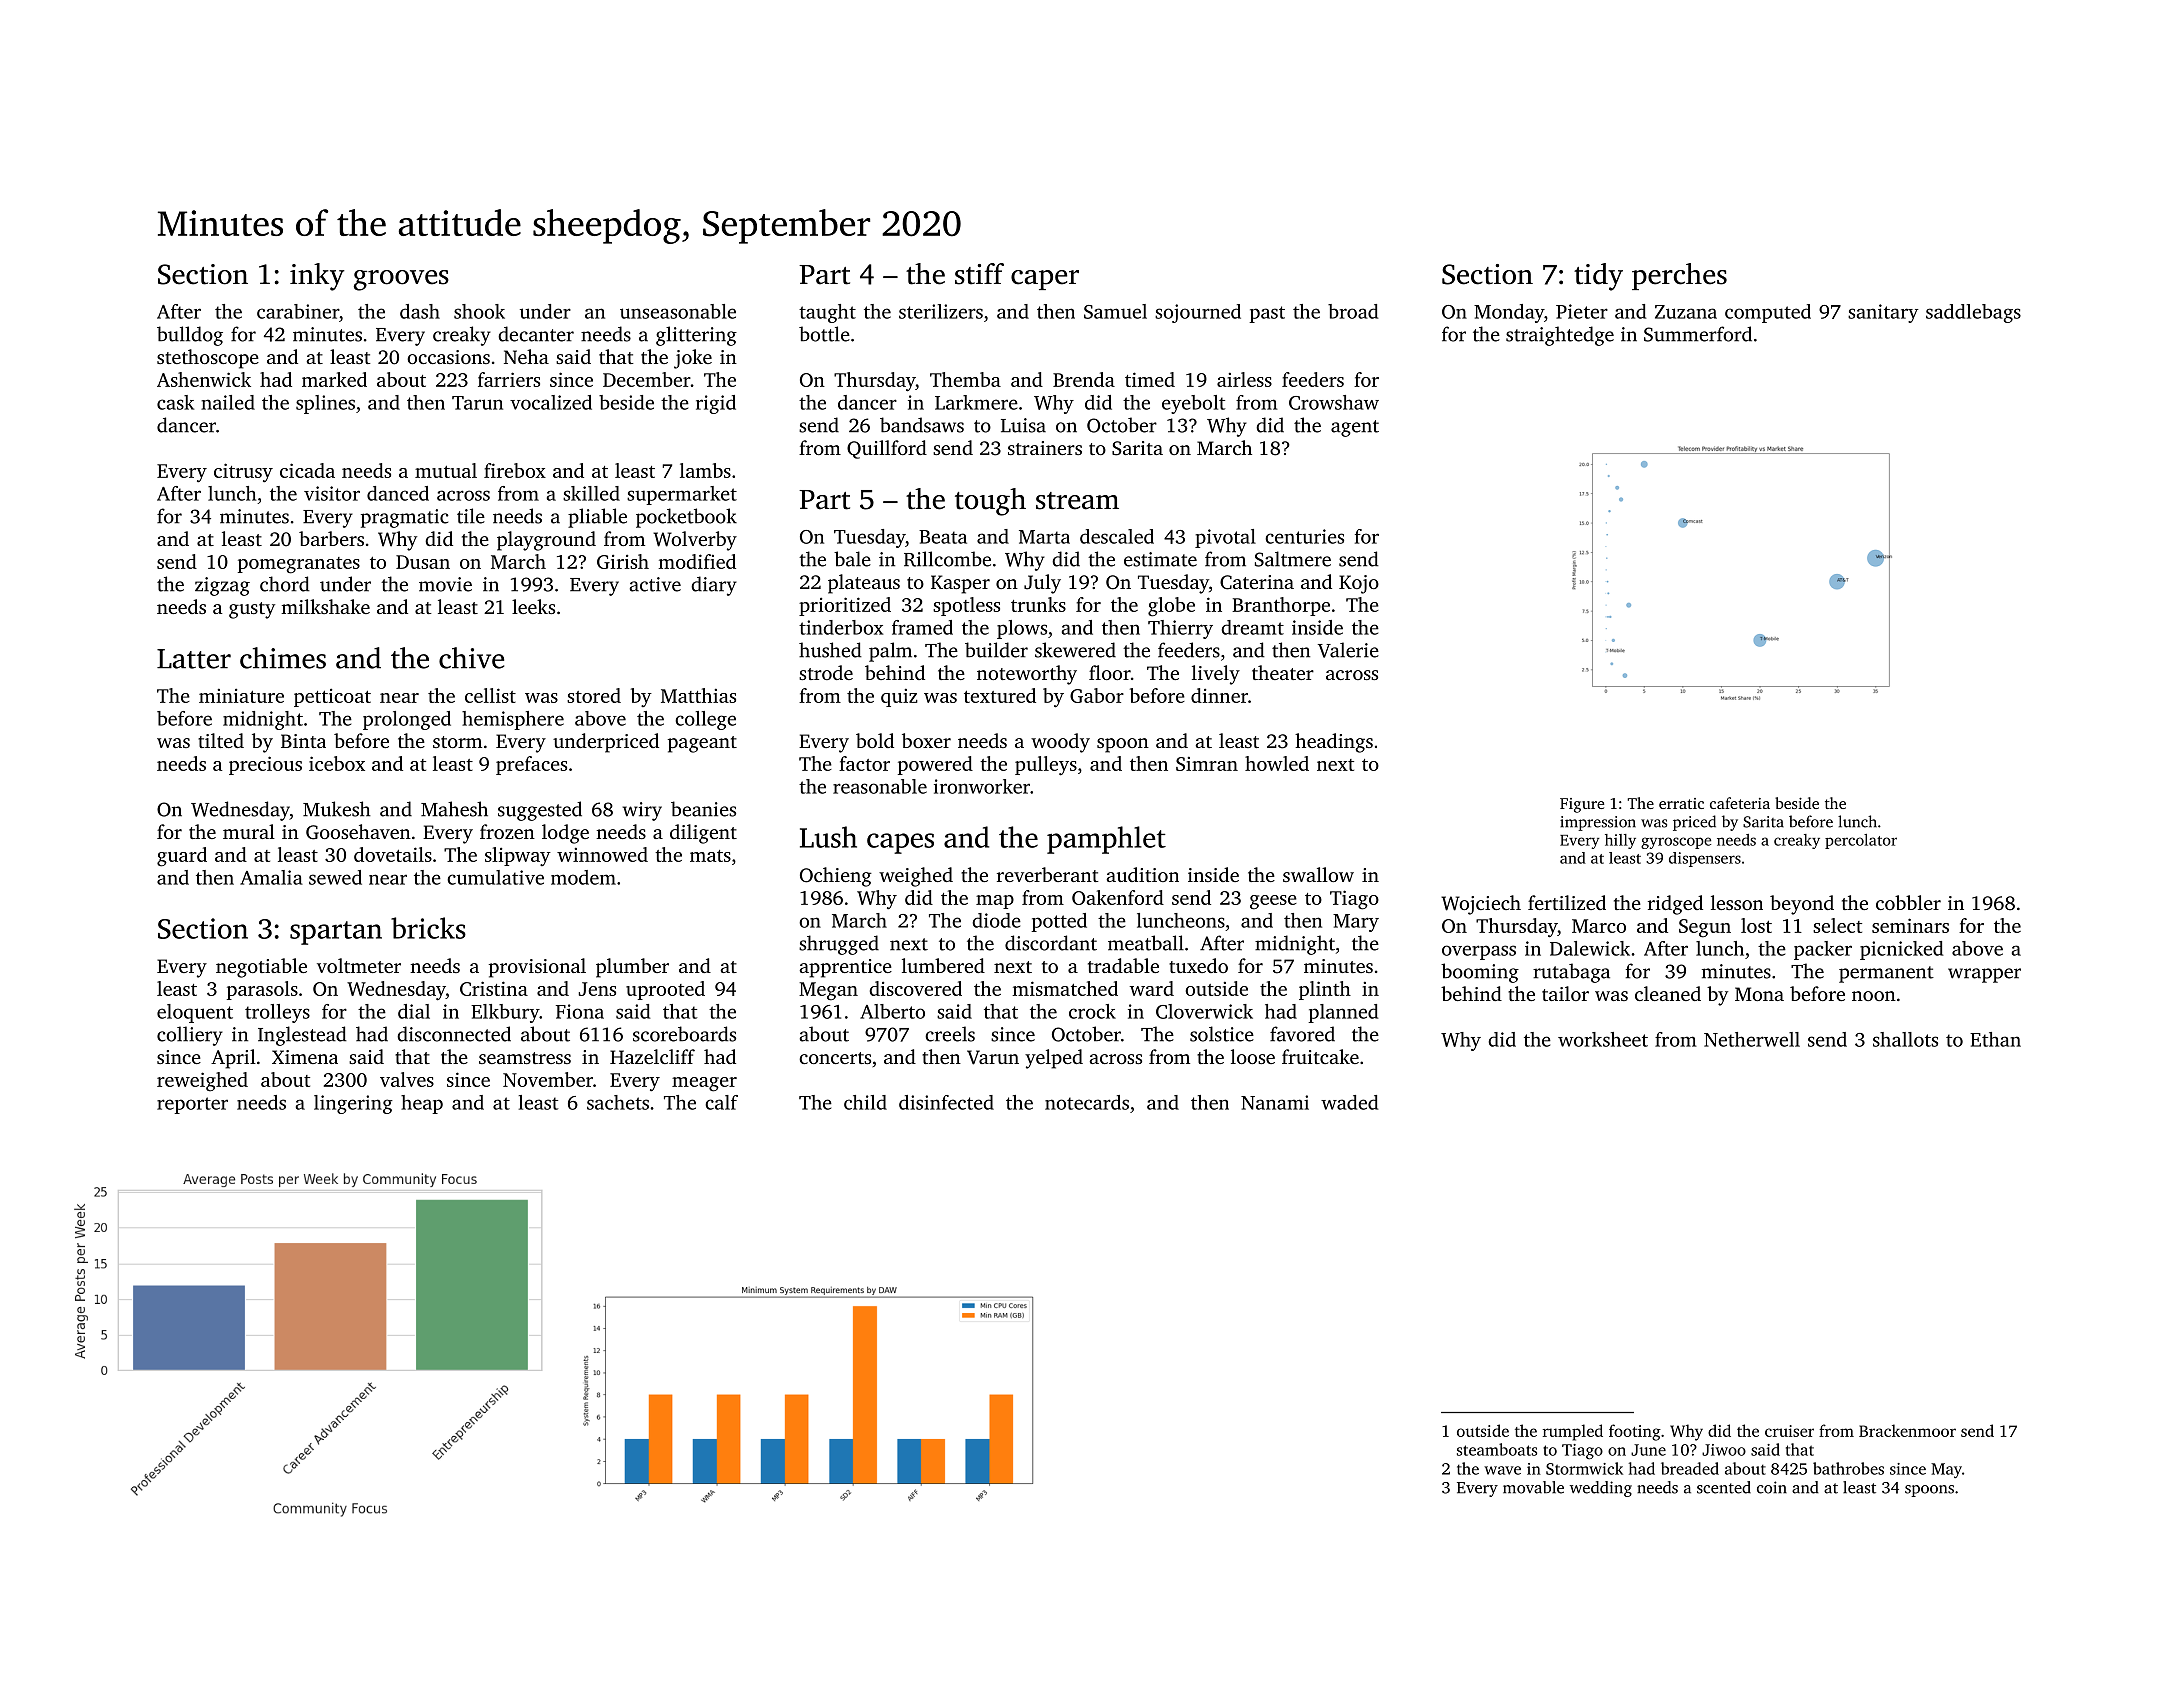  Describe the element at coordinates (407, 1079) in the document. I see `valves` at that location.
